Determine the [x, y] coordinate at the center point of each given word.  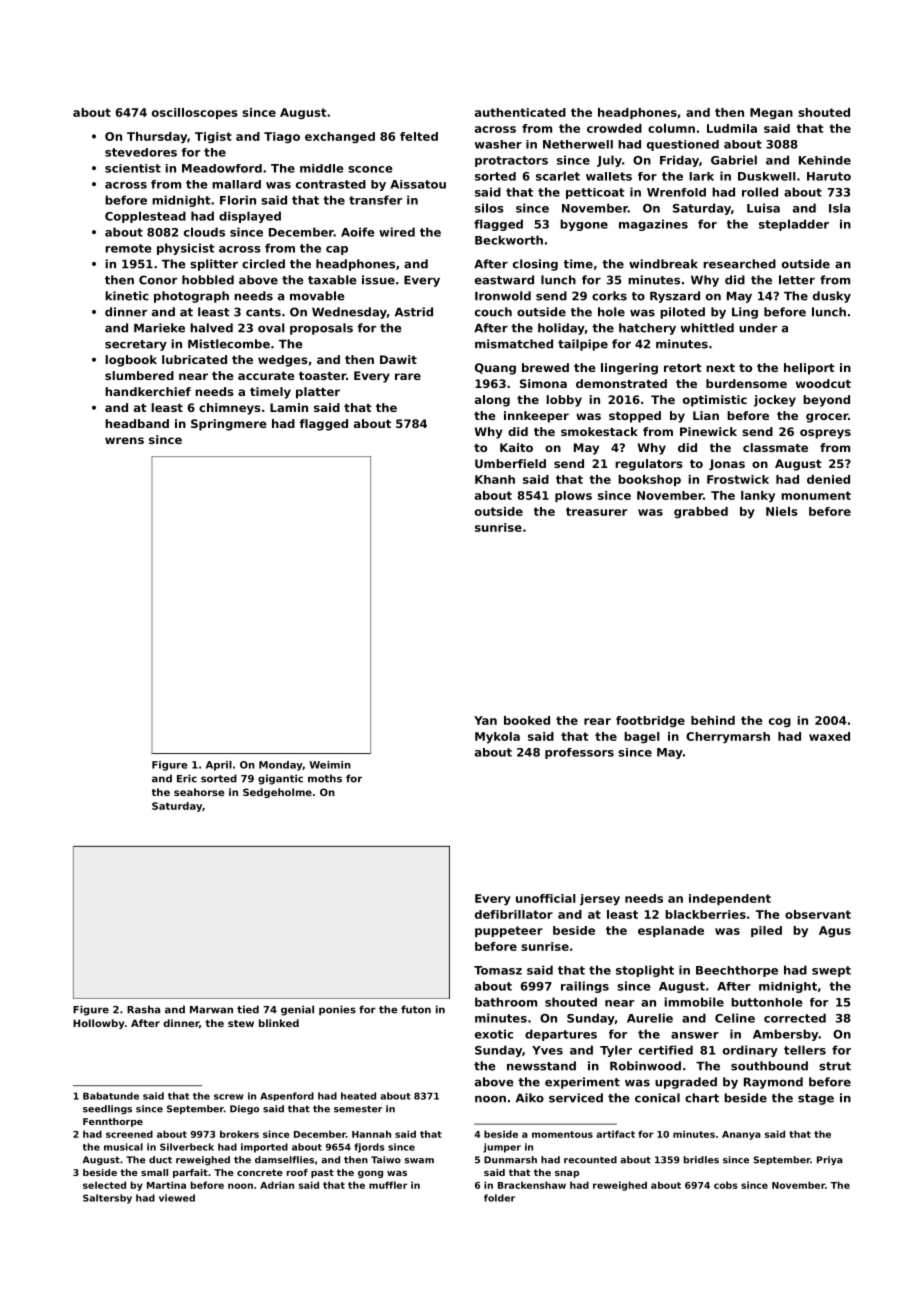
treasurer [596, 511]
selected [104, 1185]
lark [701, 176]
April [219, 766]
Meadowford [222, 168]
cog [780, 722]
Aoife [358, 232]
